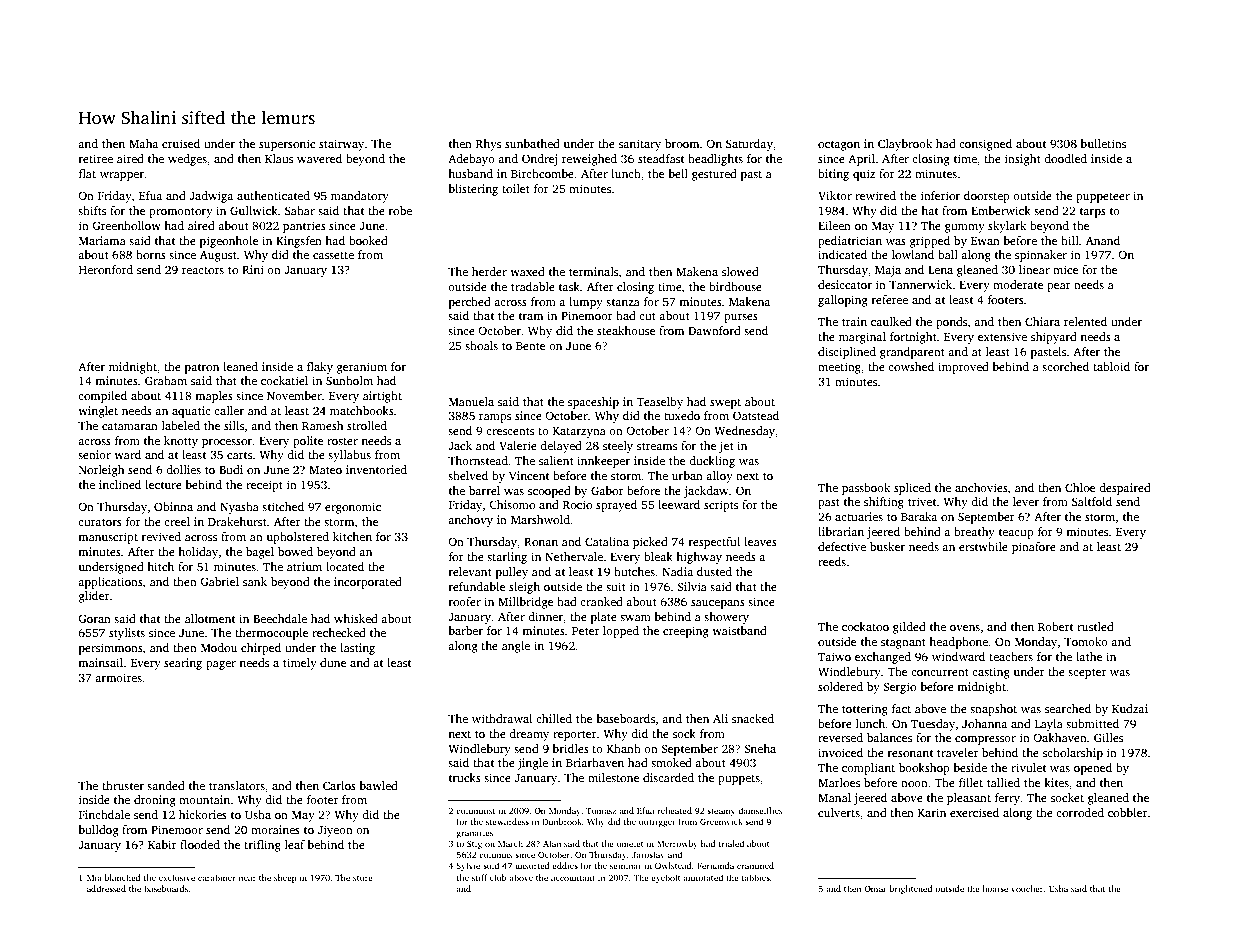  Describe the element at coordinates (1087, 674) in the screenshot. I see `scepter` at that location.
